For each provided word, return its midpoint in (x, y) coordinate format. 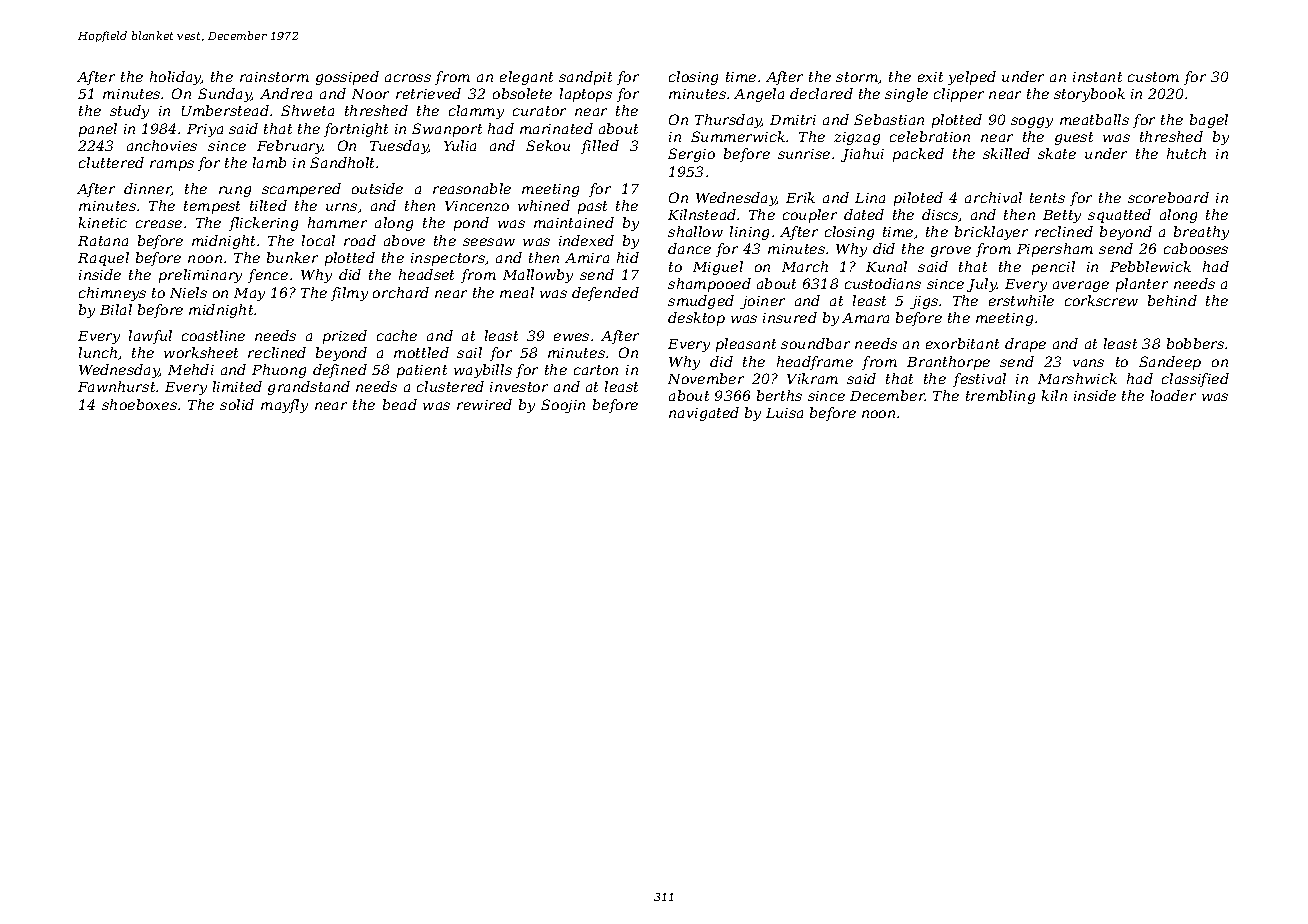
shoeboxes (139, 404)
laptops (586, 95)
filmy (349, 294)
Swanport (447, 130)
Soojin (563, 406)
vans (1088, 363)
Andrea (286, 93)
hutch (1186, 153)
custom (1153, 77)
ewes (571, 337)
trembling (1000, 397)
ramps (172, 165)
